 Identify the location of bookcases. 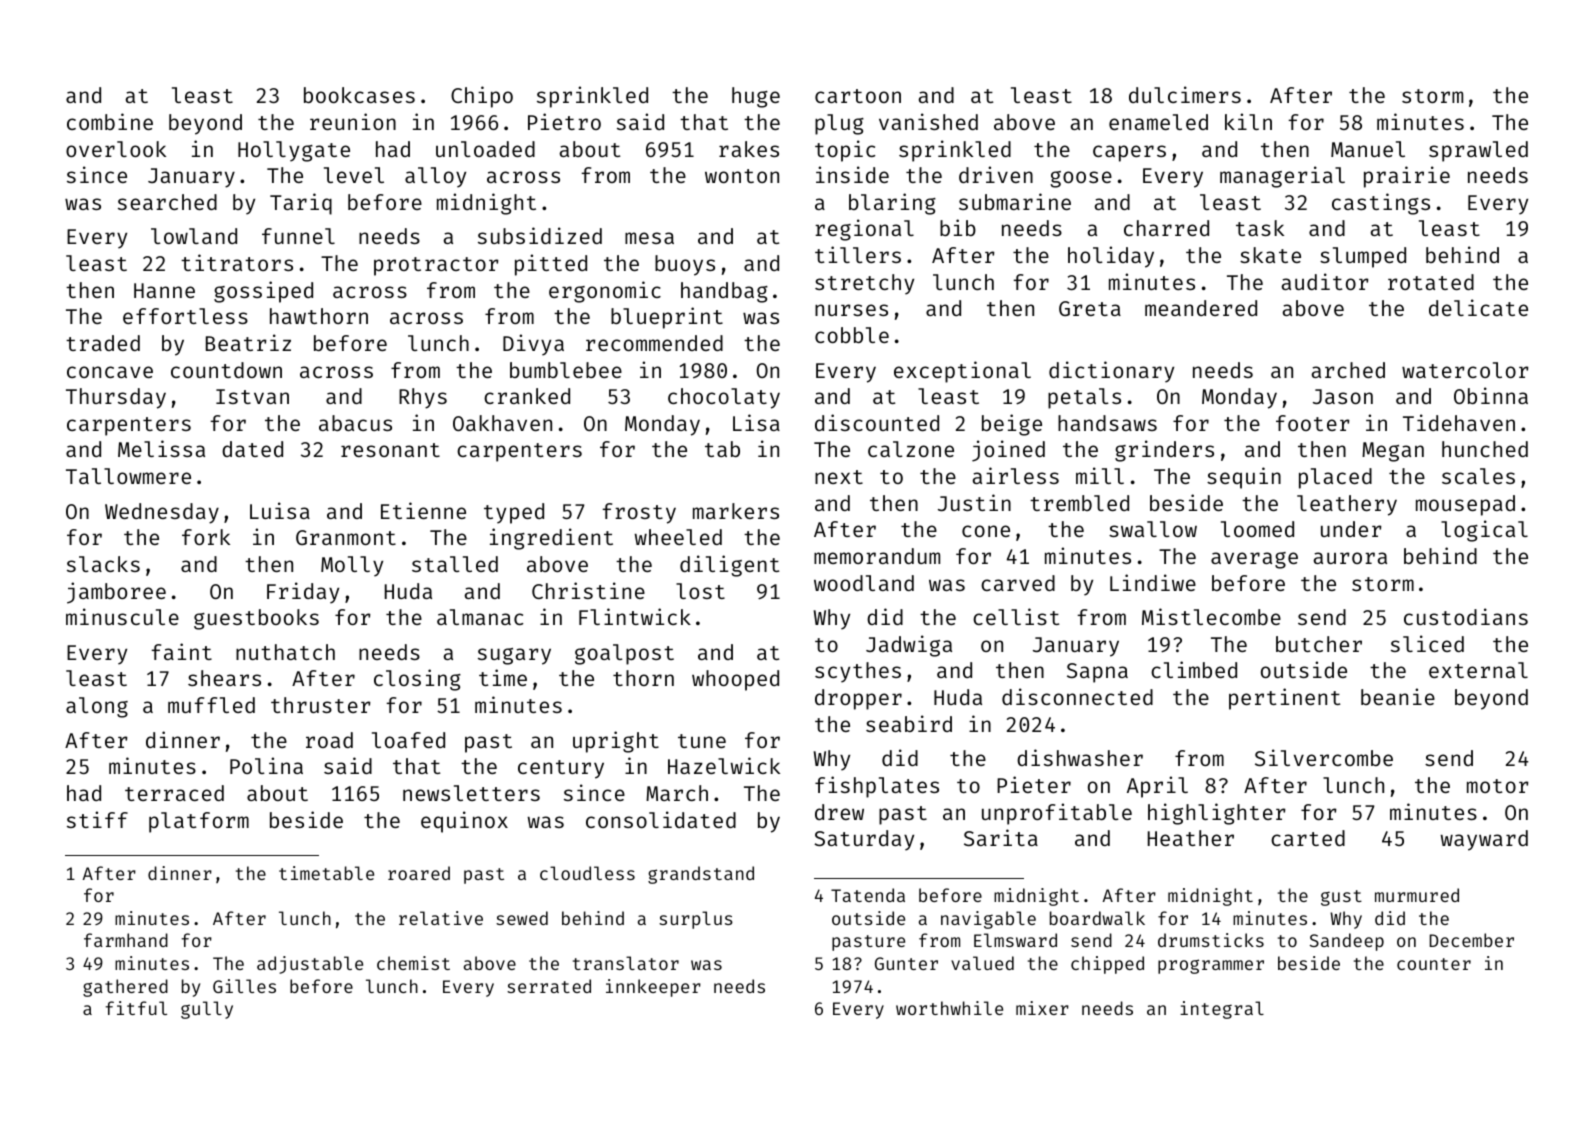
(359, 95).
